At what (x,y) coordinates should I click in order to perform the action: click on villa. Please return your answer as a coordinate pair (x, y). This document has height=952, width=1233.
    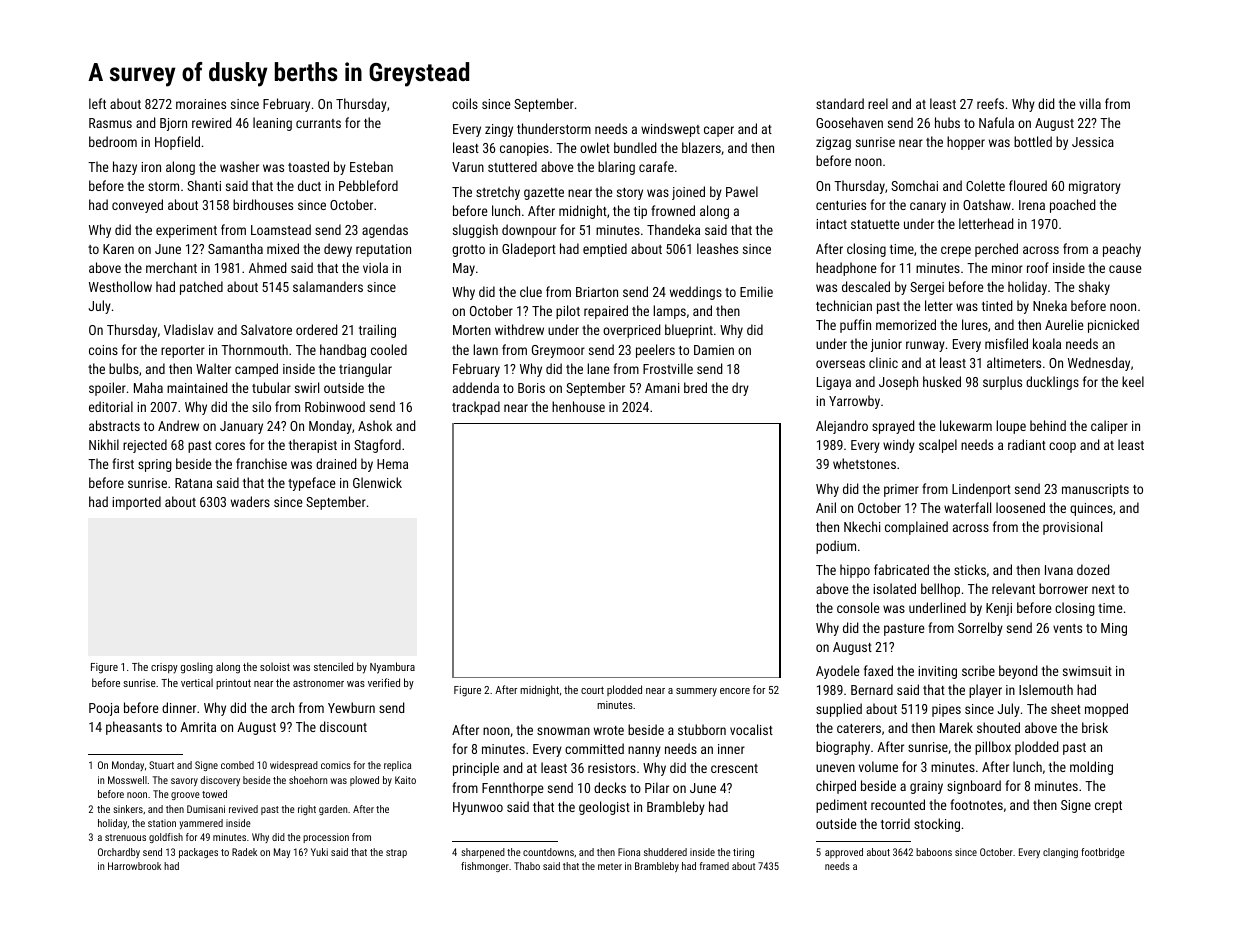
    Looking at the image, I should click on (1090, 103).
